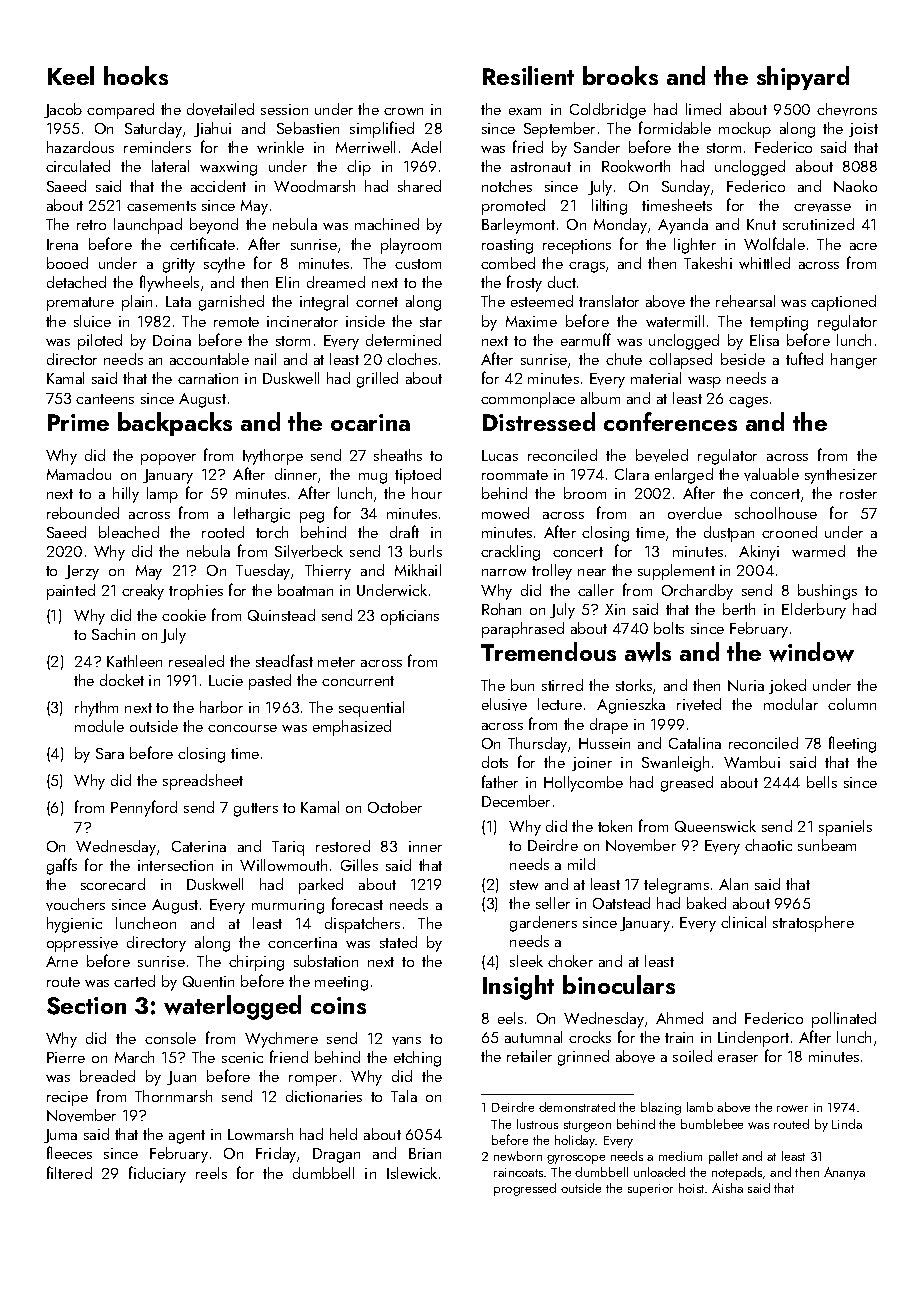  I want to click on Takeshi, so click(708, 263).
